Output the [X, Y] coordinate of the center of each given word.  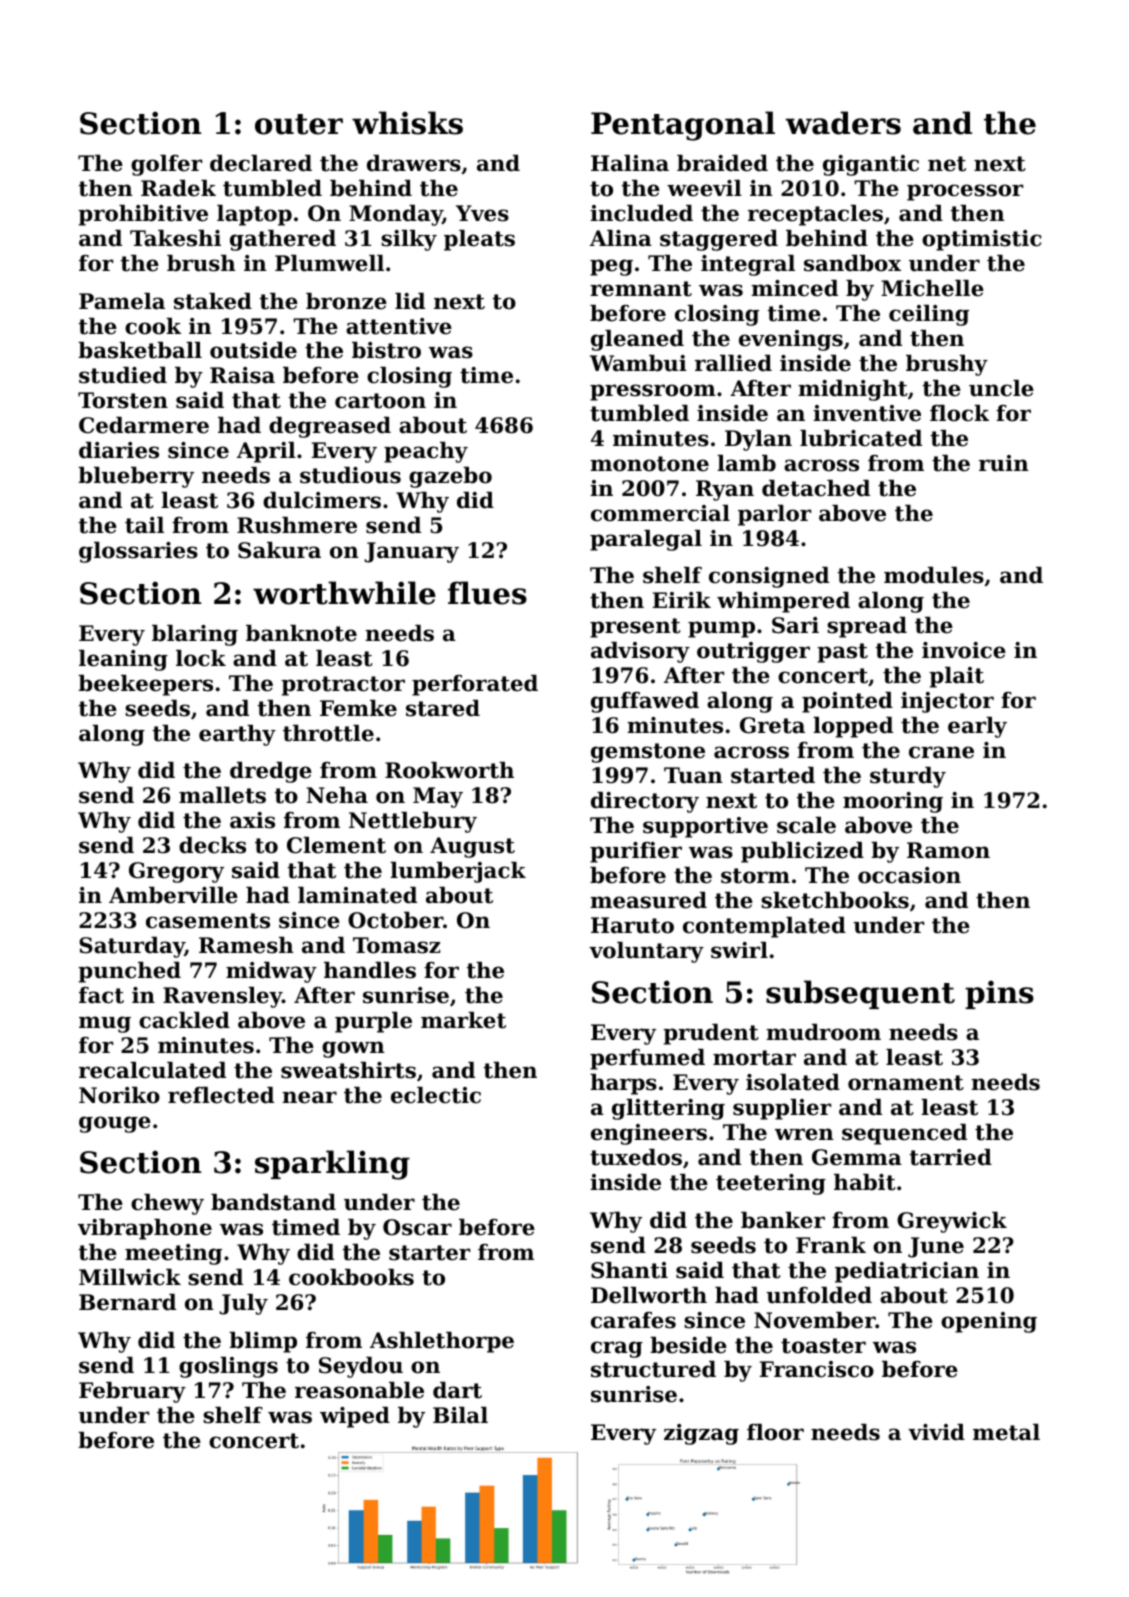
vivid [936, 1432]
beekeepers [145, 685]
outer [299, 124]
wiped [355, 1417]
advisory [640, 652]
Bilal [460, 1415]
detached [816, 488]
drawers [414, 163]
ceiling [929, 315]
